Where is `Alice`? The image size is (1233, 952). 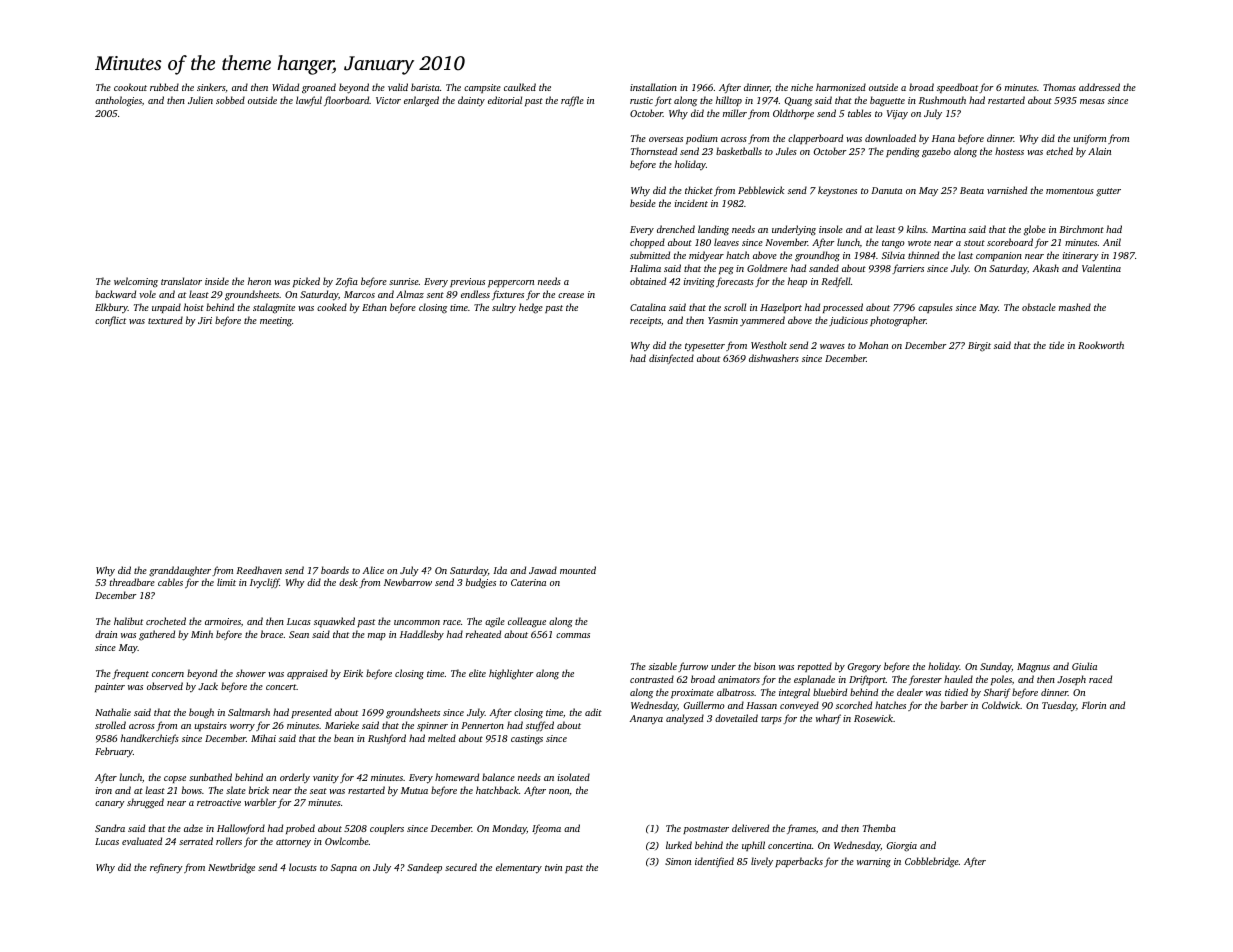
Alice is located at coordinates (373, 570).
